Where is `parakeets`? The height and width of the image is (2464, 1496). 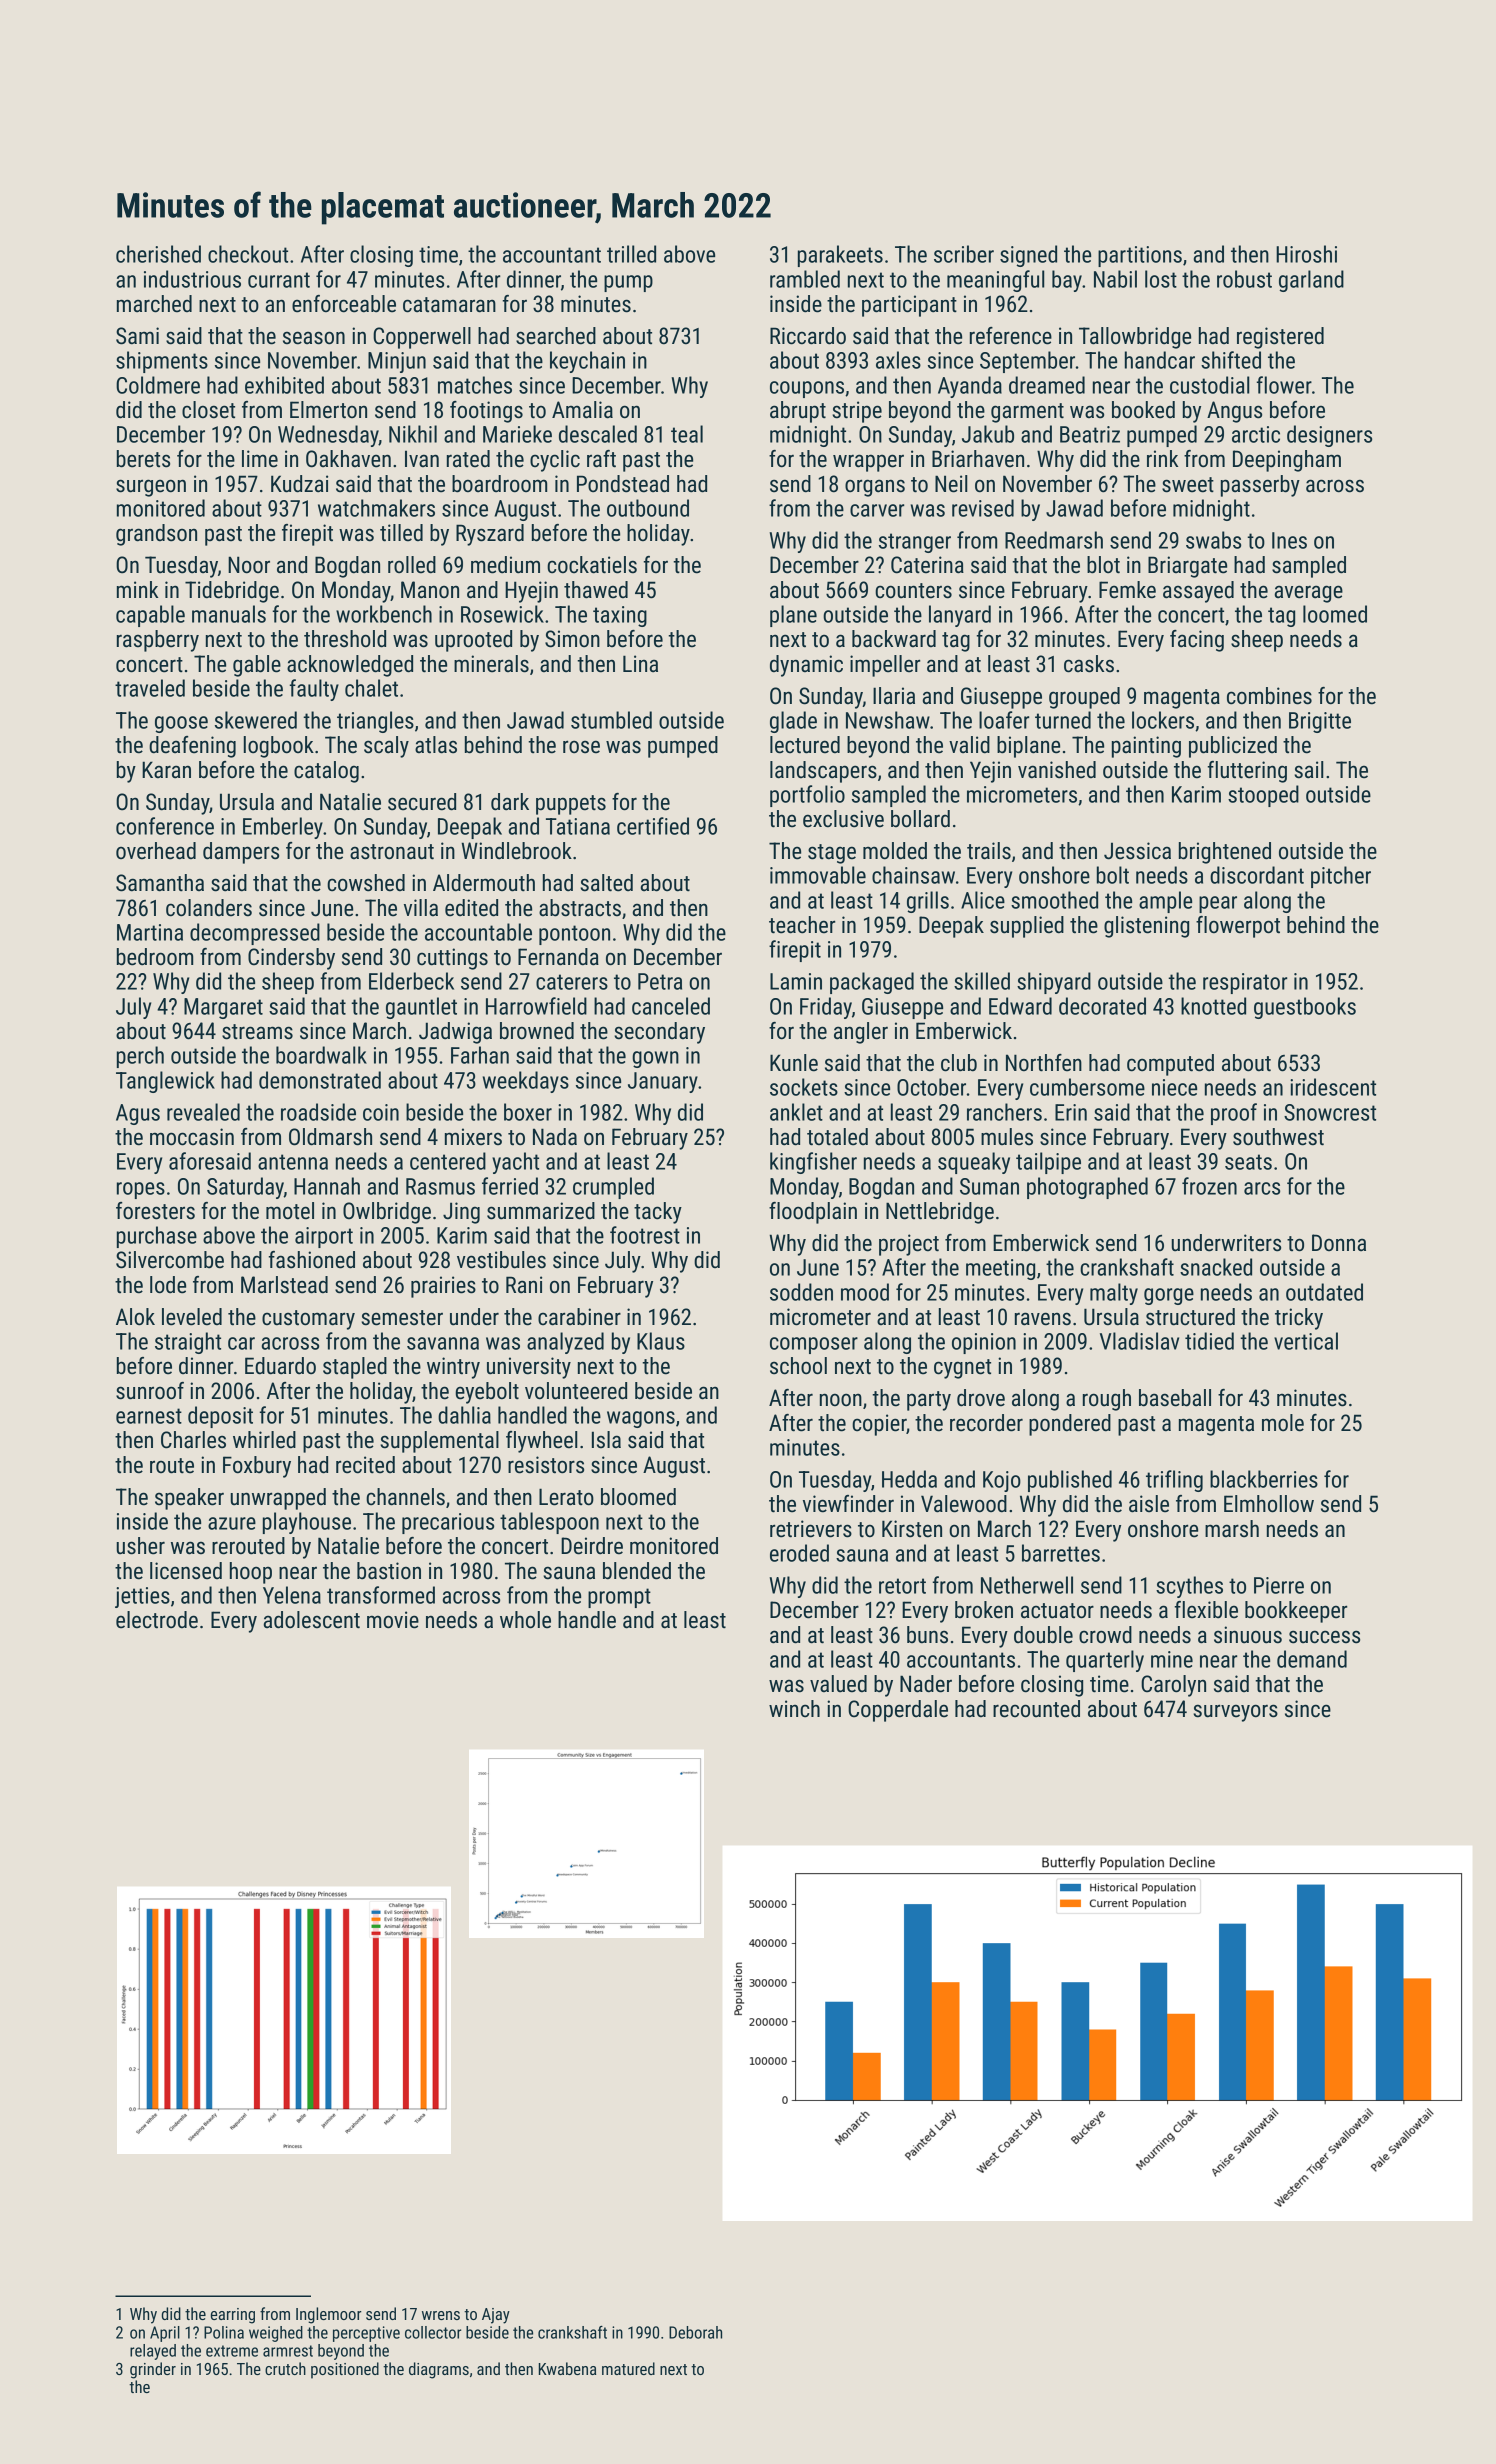
parakeets is located at coordinates (840, 256).
